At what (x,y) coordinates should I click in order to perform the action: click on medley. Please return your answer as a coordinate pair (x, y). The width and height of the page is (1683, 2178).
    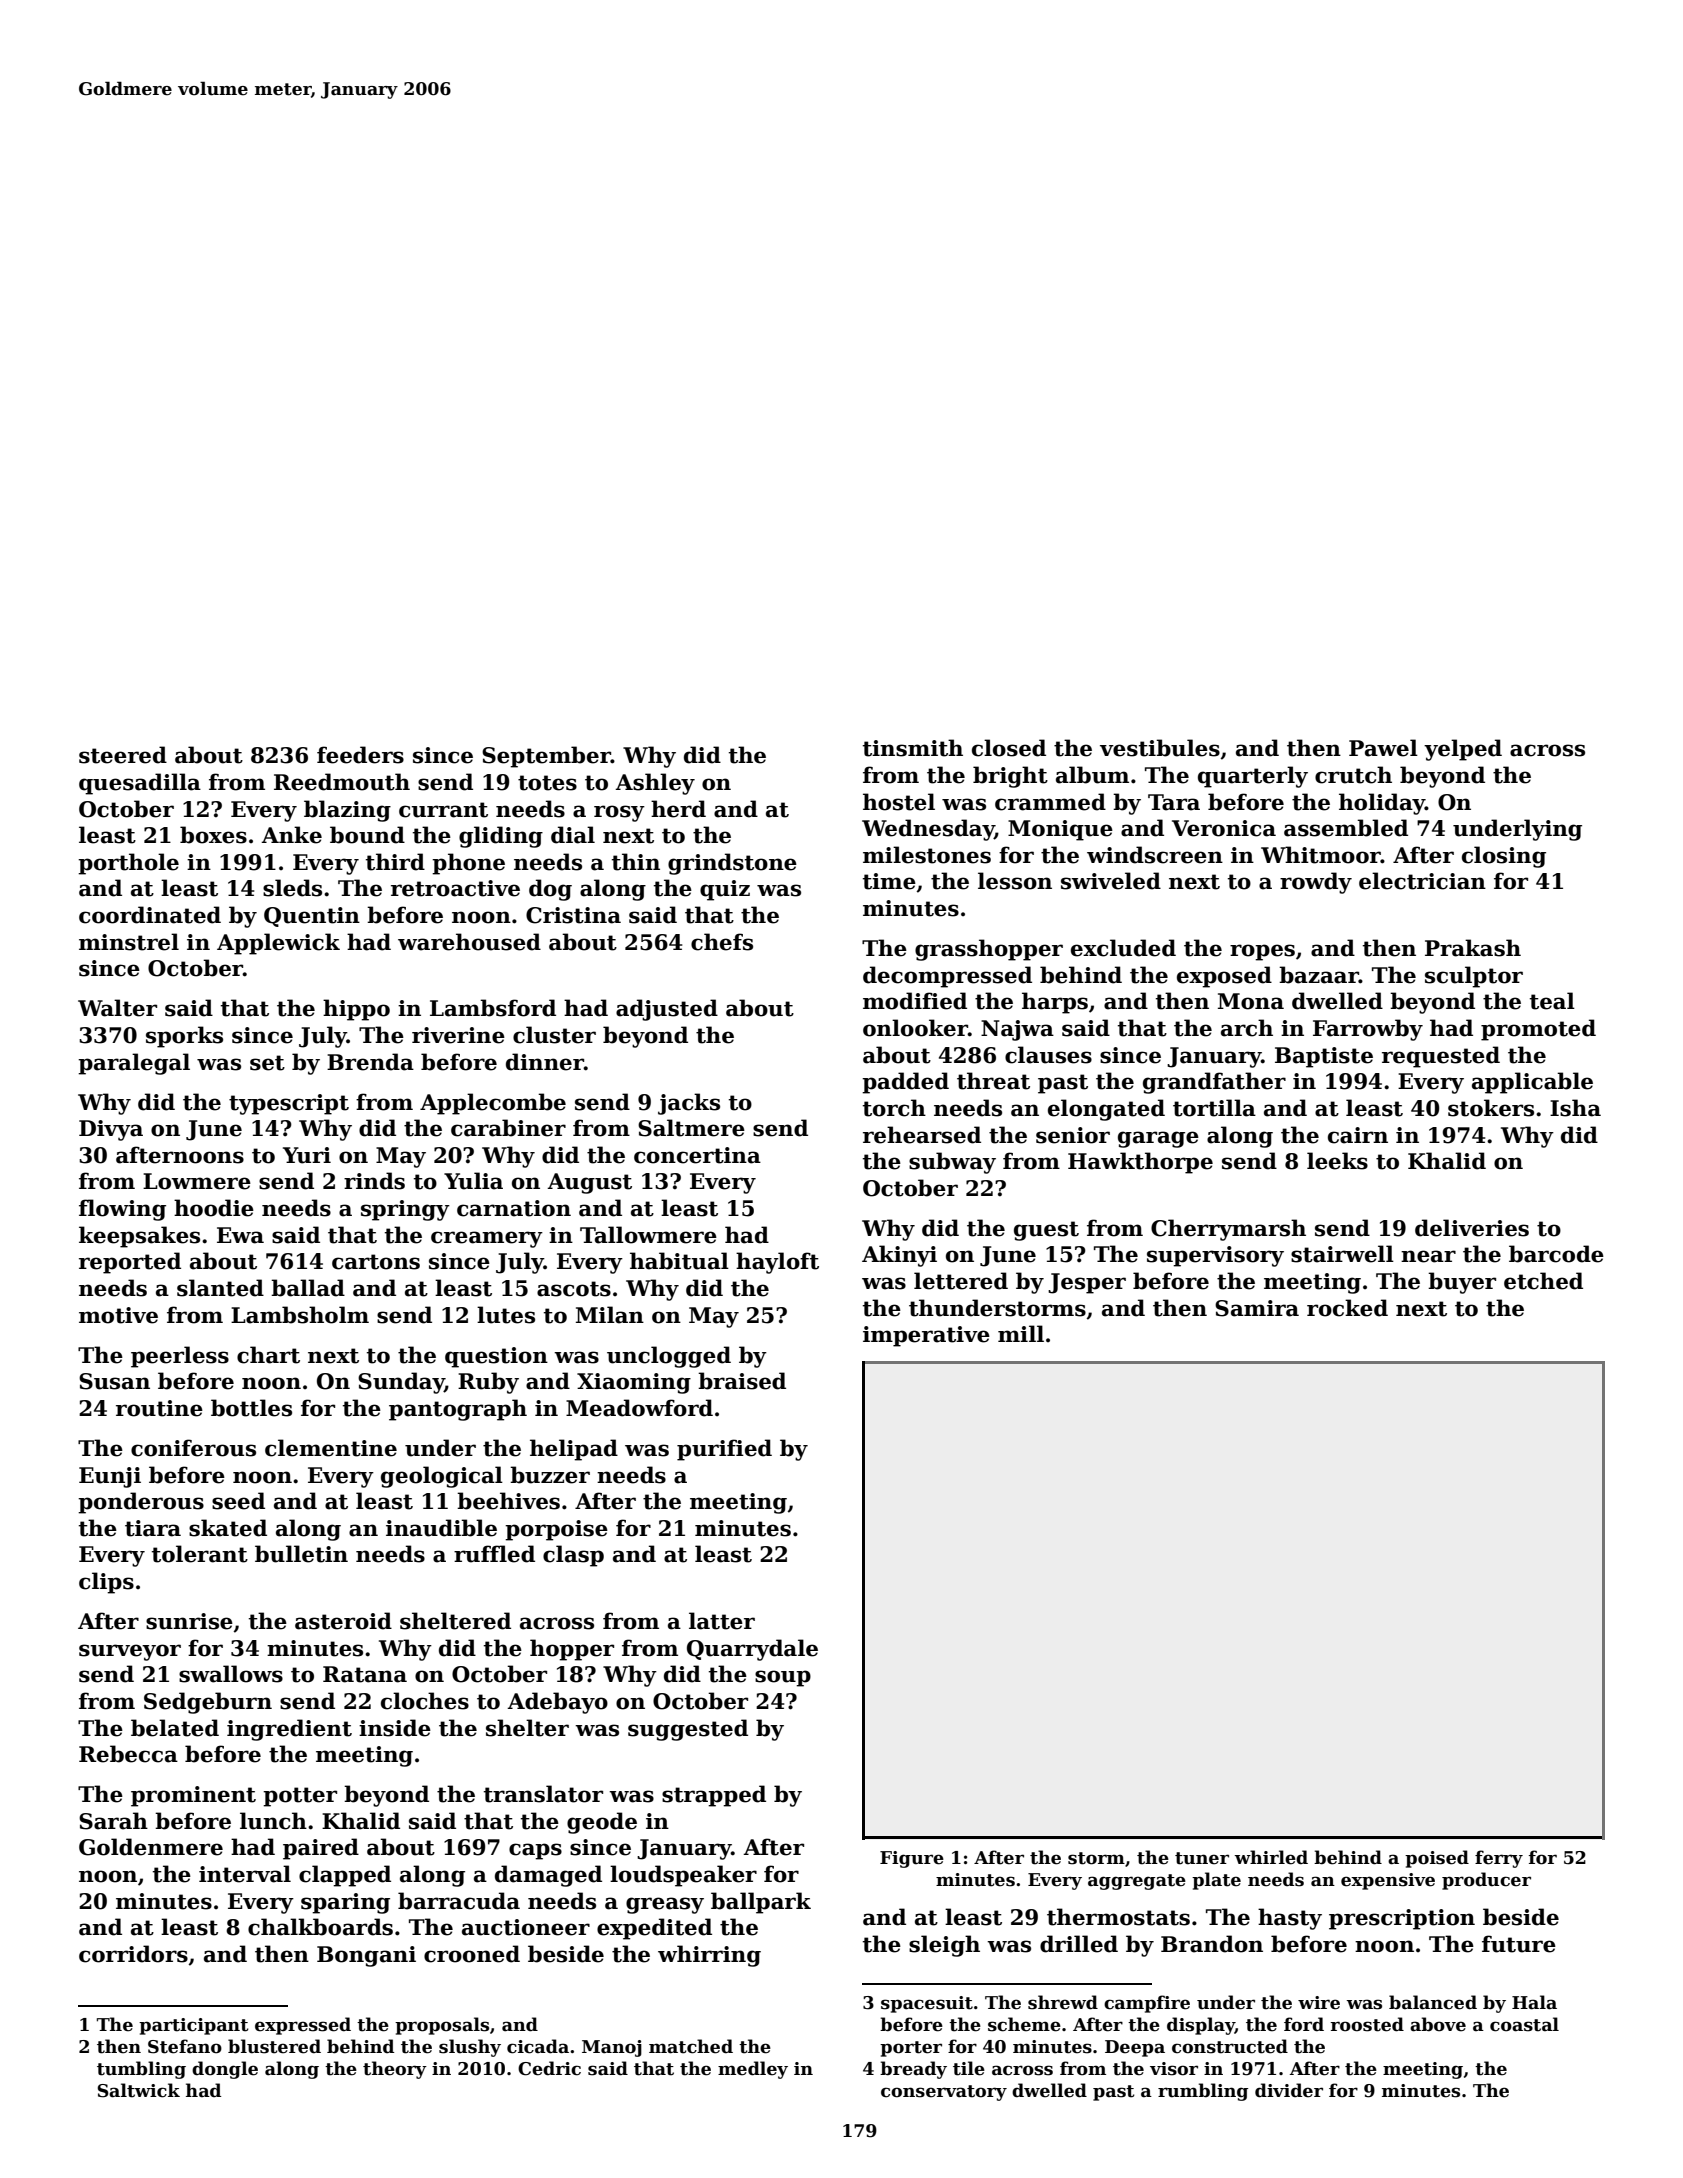
    Looking at the image, I should click on (753, 2070).
